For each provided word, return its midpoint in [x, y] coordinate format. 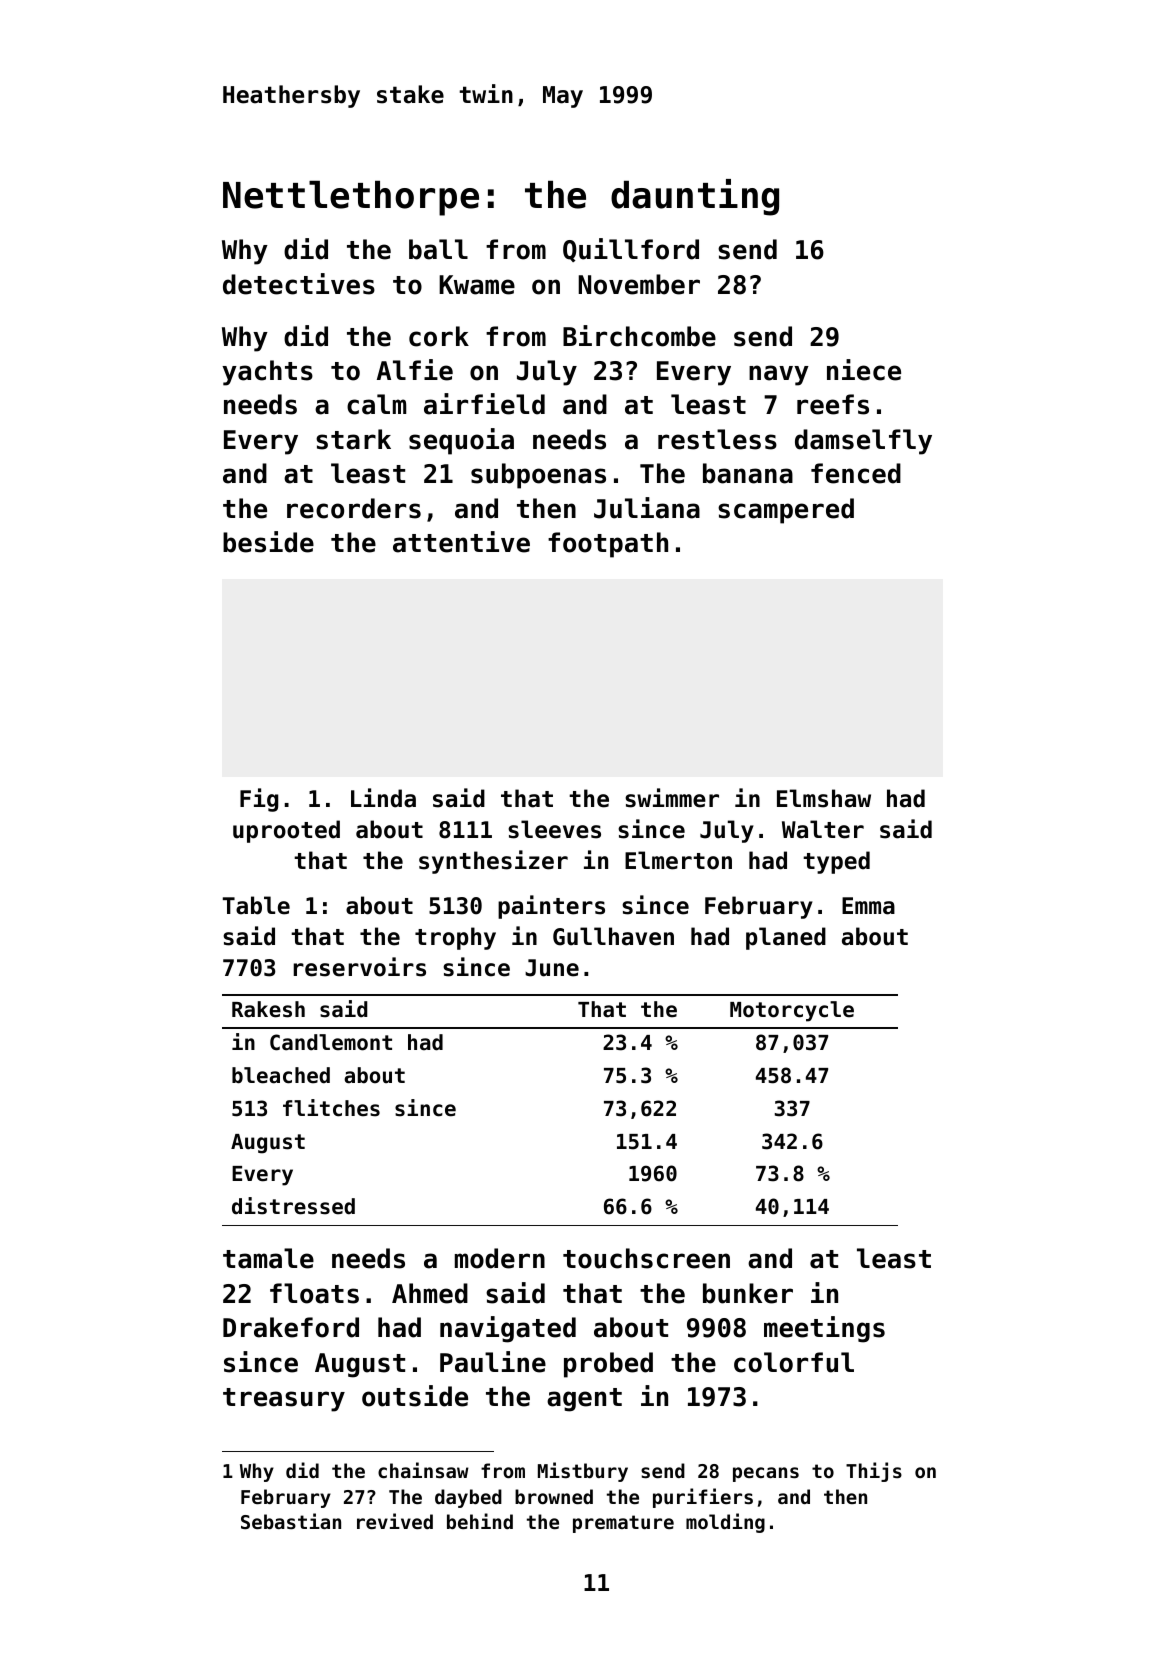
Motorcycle [792, 1011]
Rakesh [268, 1009]
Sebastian [291, 1521]
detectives [299, 284]
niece [864, 370]
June [552, 968]
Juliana [647, 508]
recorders [354, 508]
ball [438, 249]
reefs [833, 404]
